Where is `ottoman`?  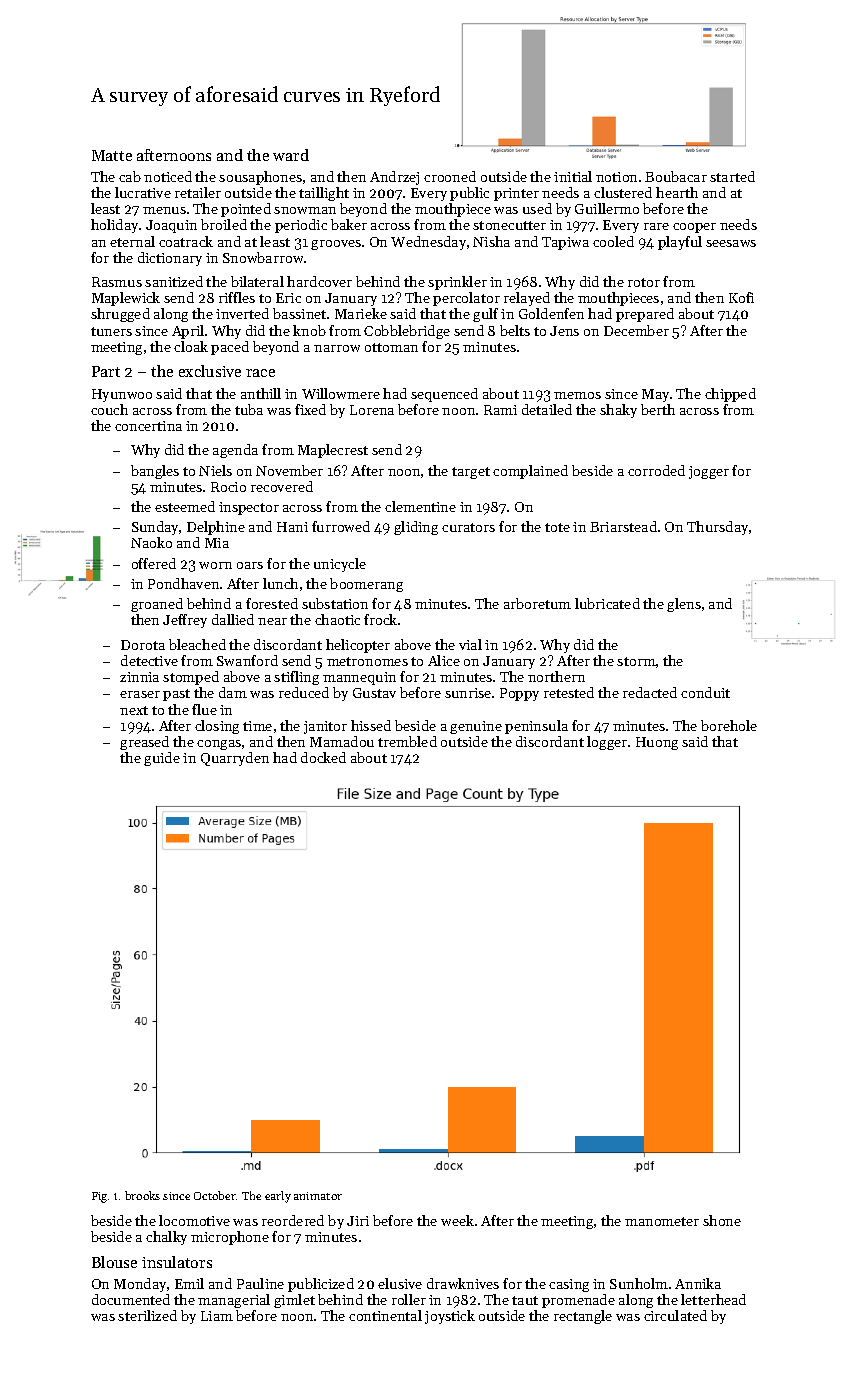 ottoman is located at coordinates (391, 347).
